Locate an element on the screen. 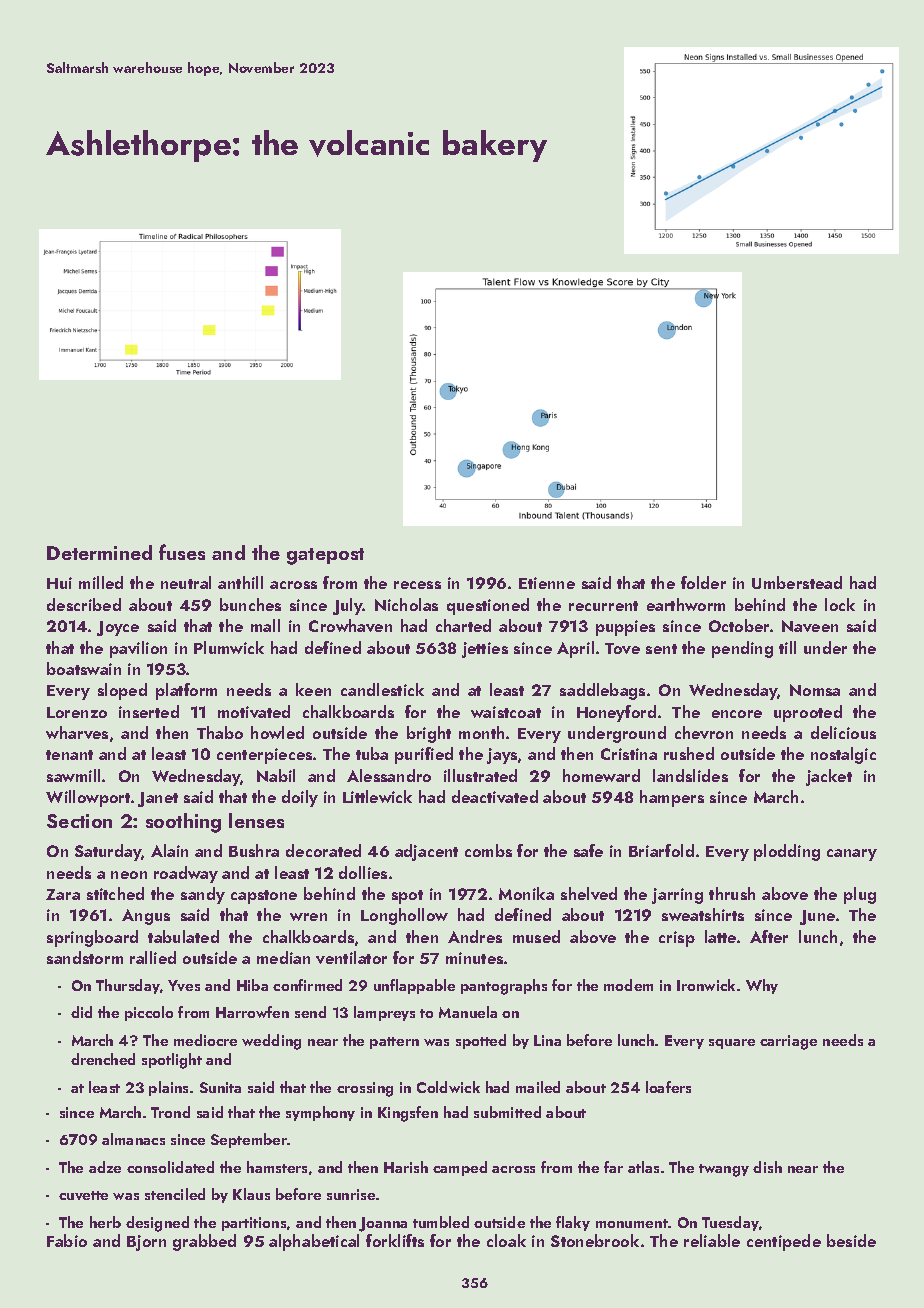  deactivated is located at coordinates (495, 796).
